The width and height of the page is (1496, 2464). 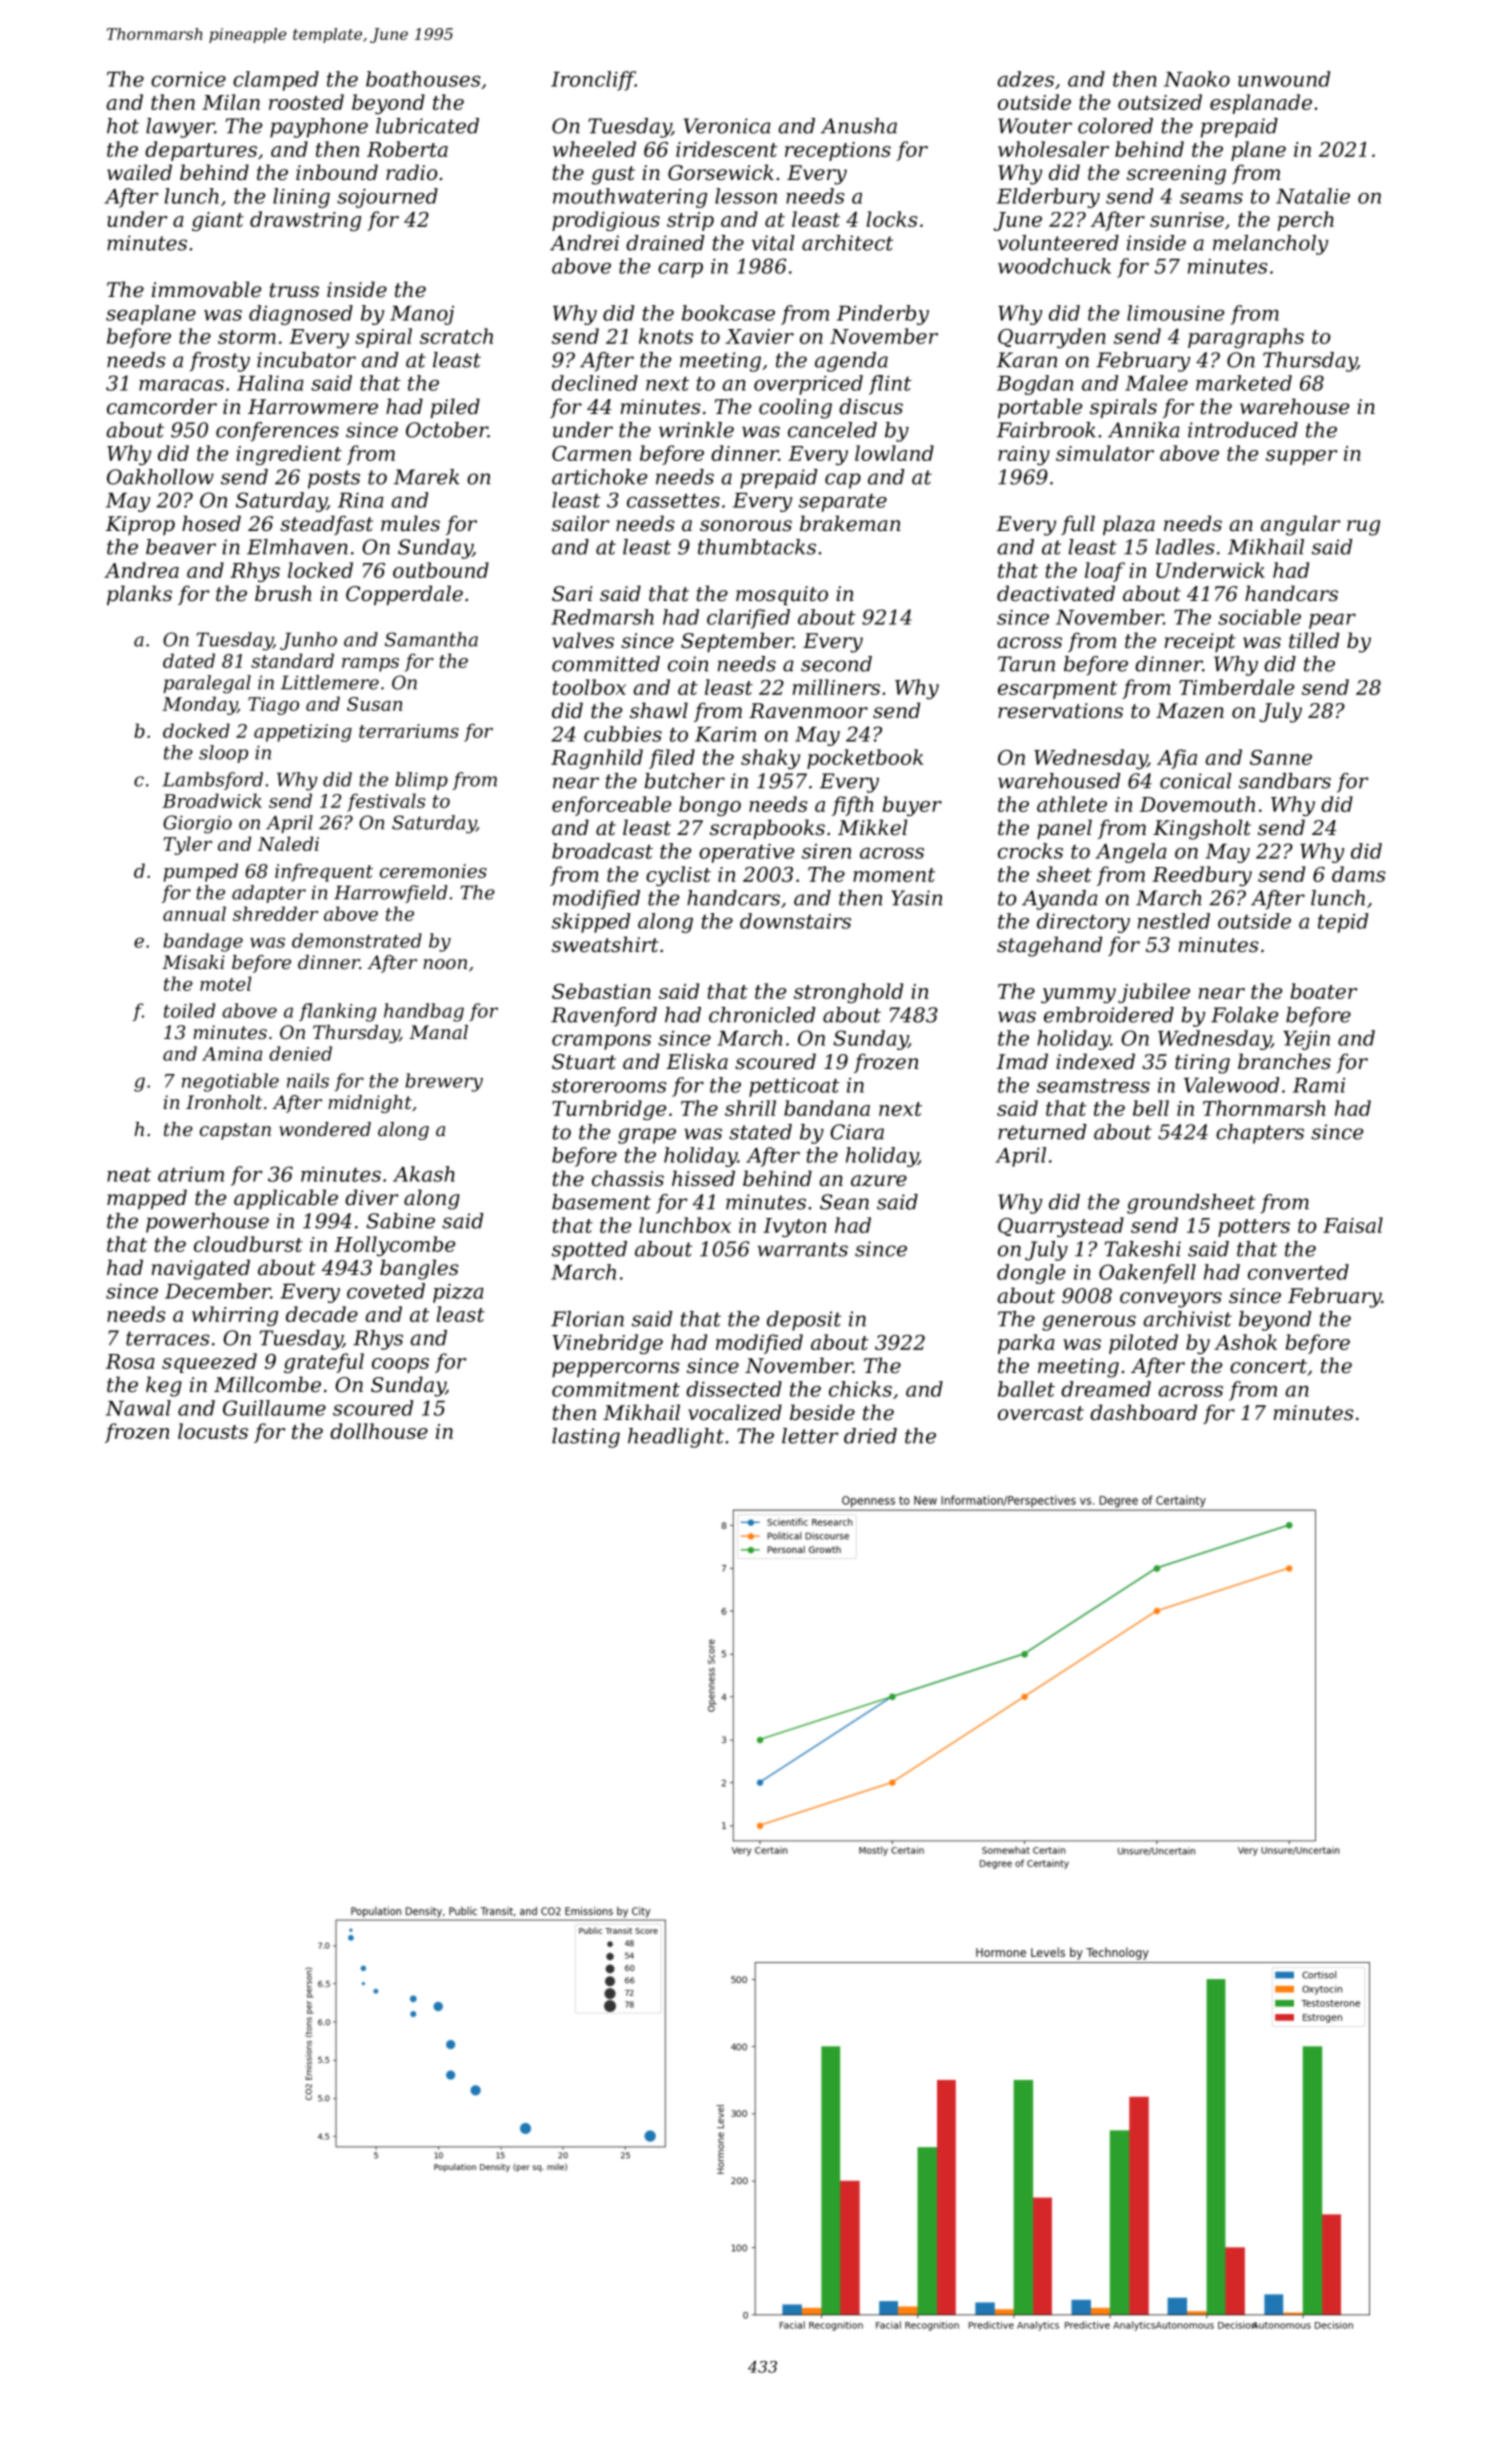 I want to click on dollhouse, so click(x=379, y=1431).
